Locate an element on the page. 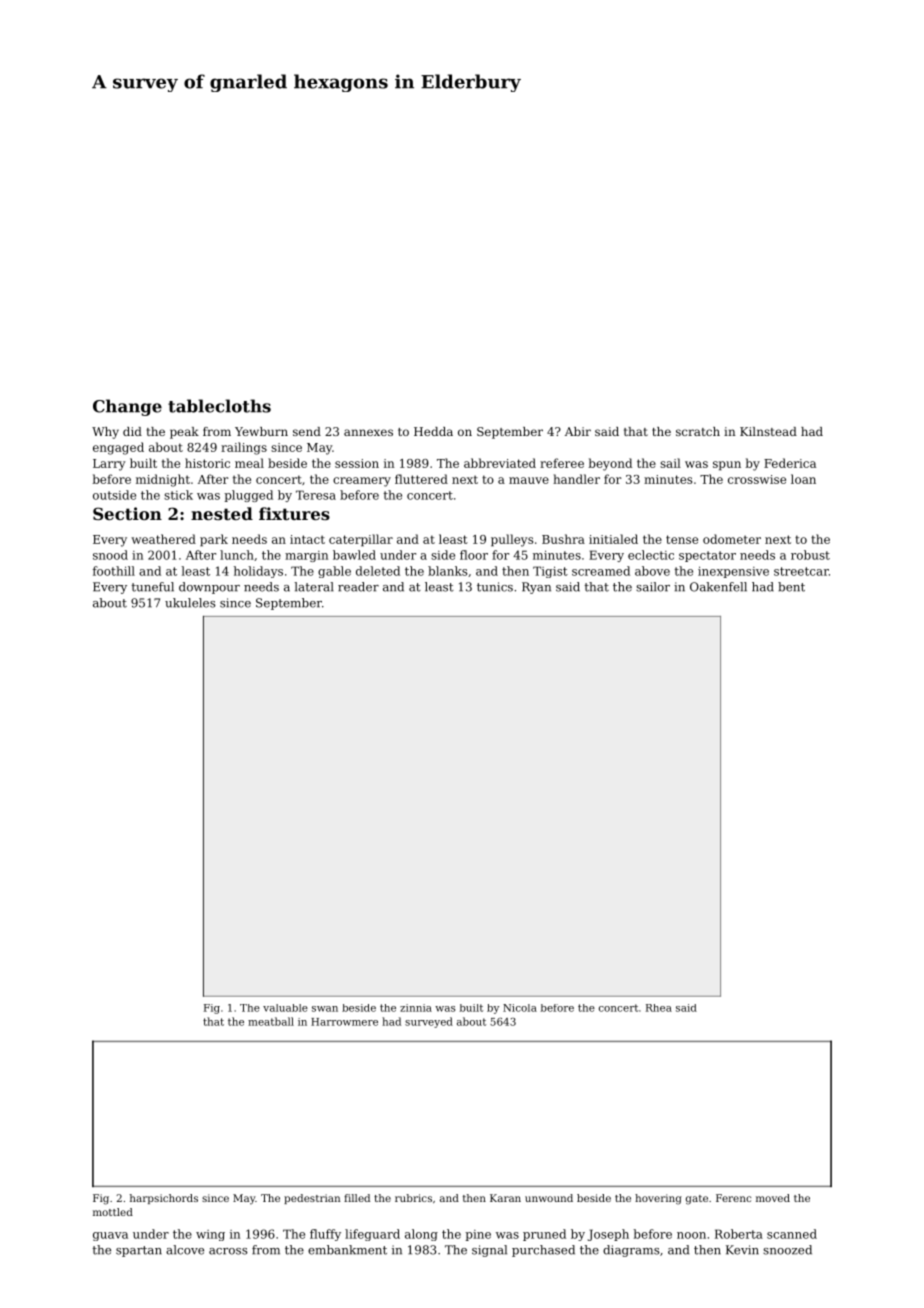  Tigist is located at coordinates (550, 572).
